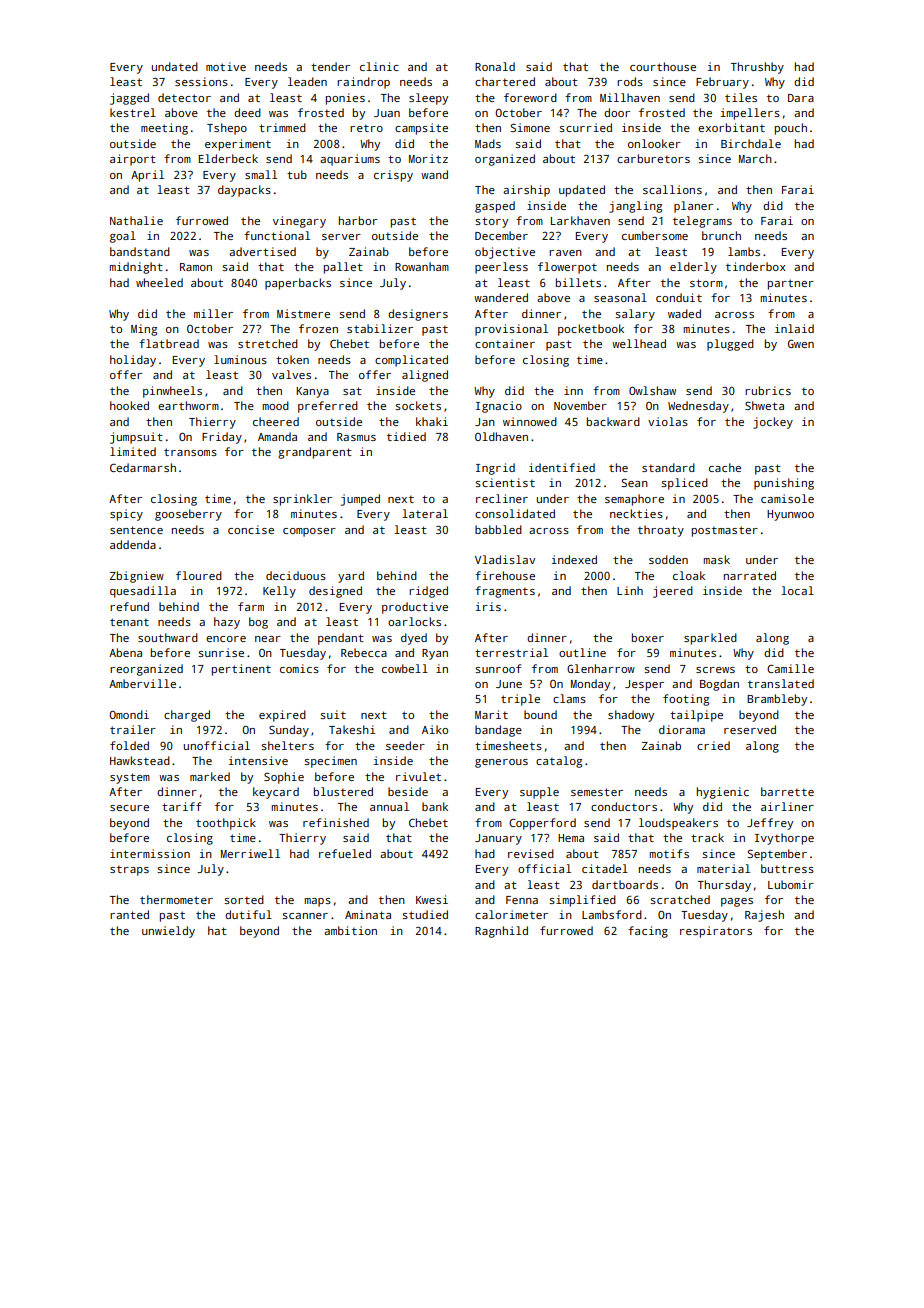 This document has height=1308, width=924. Describe the element at coordinates (706, 283) in the document. I see `storm` at that location.
